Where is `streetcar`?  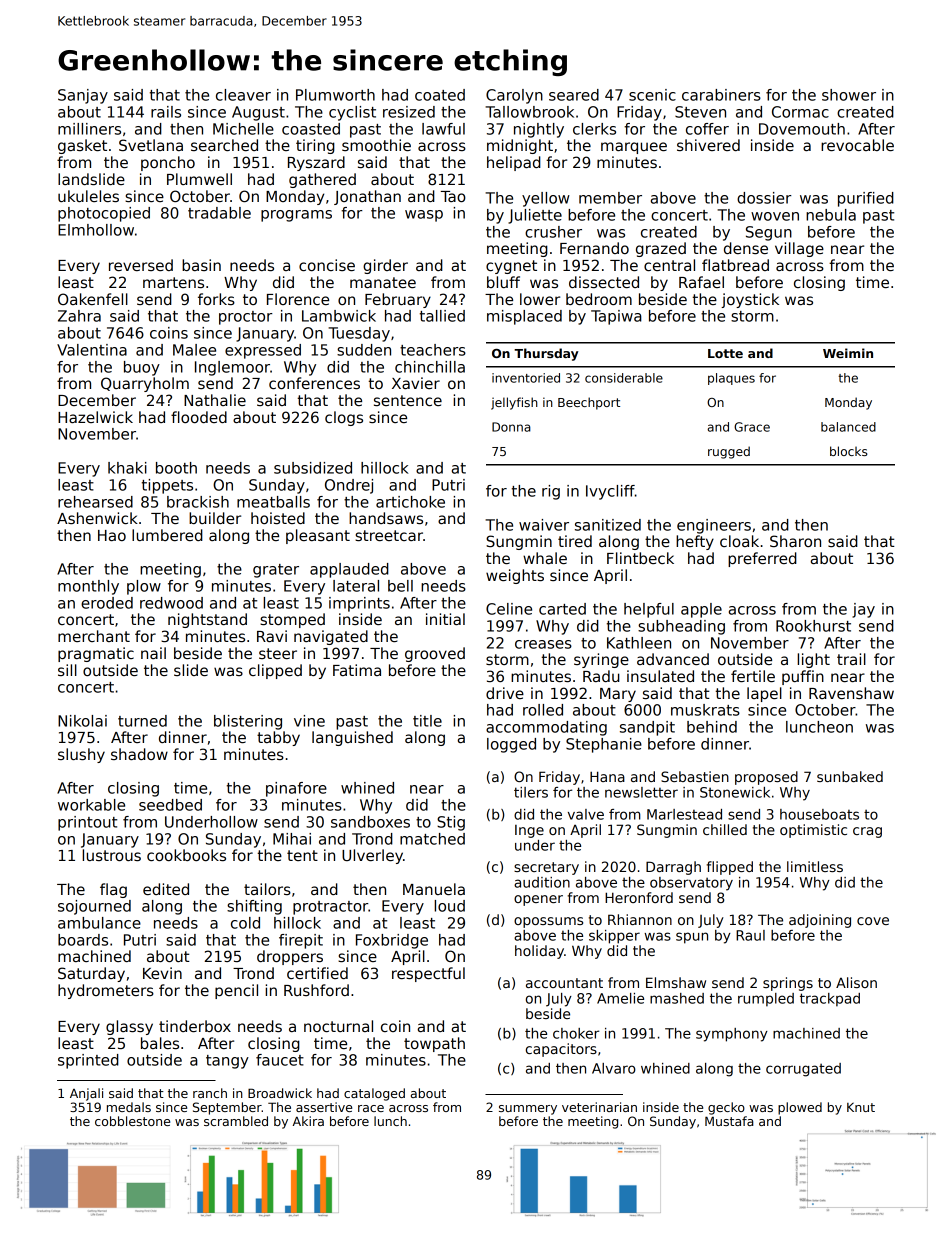 streetcar is located at coordinates (389, 535).
